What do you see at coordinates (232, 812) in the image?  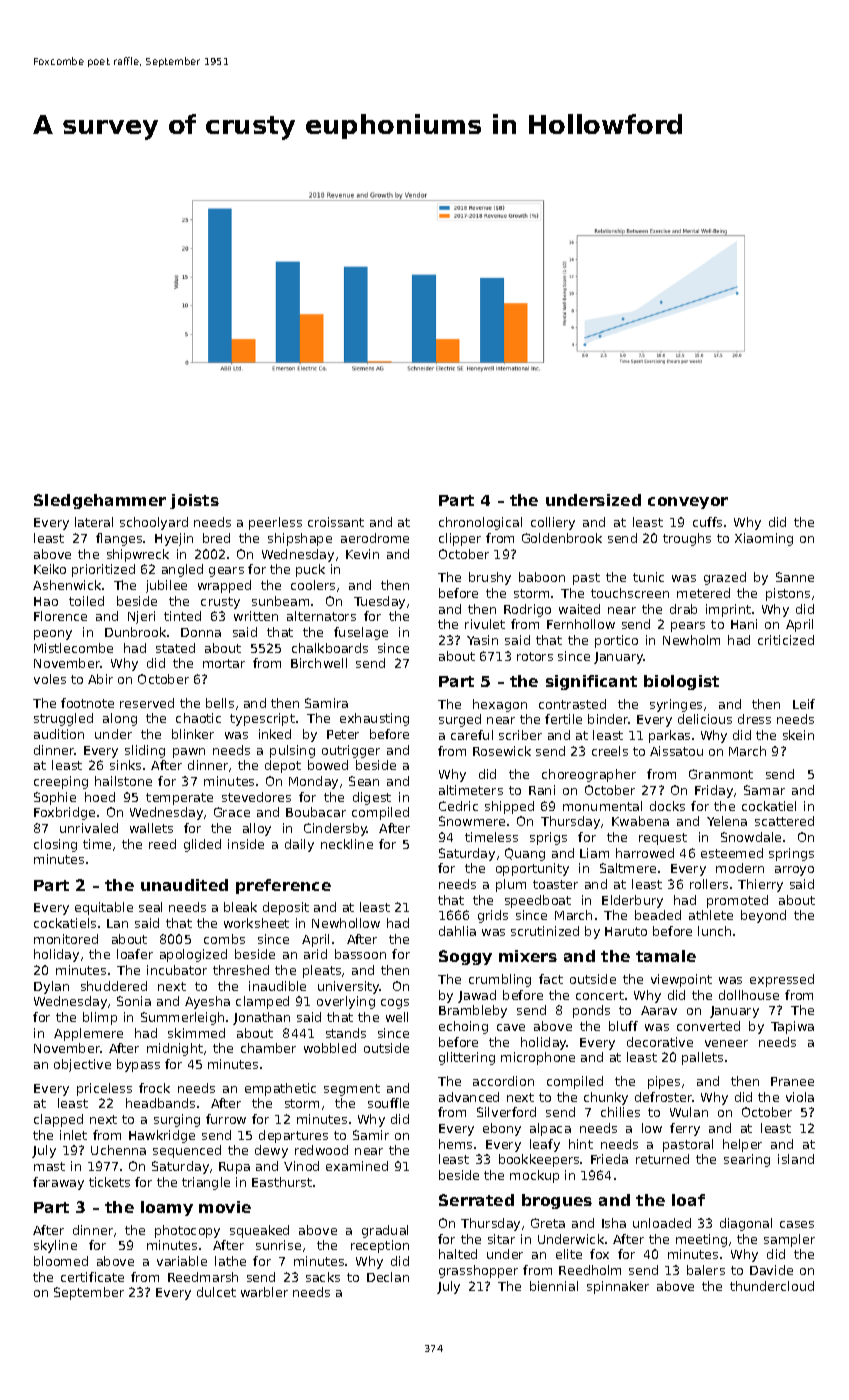 I see `Grace` at bounding box center [232, 812].
